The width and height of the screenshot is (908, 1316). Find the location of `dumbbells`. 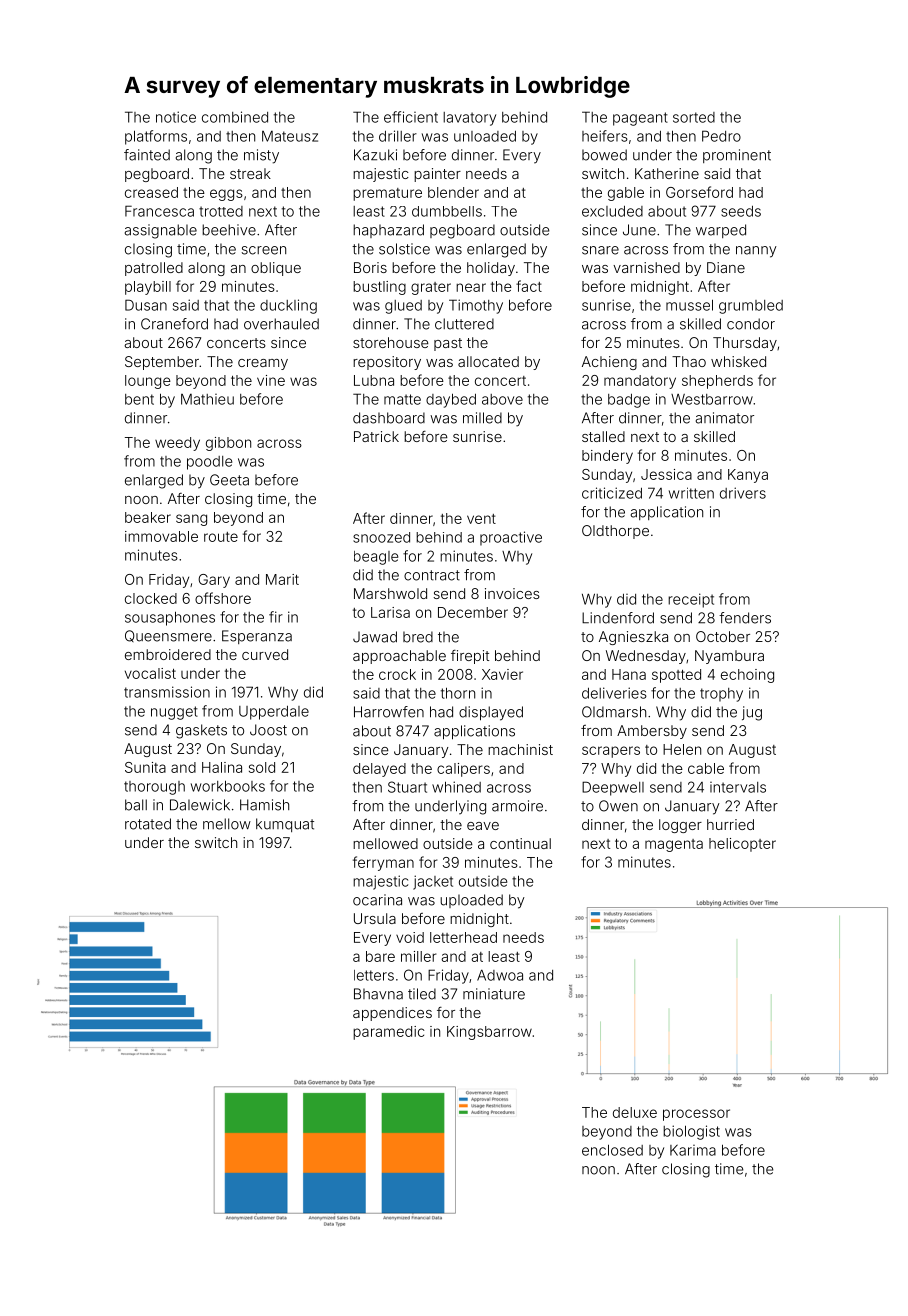

dumbbells is located at coordinates (447, 211).
